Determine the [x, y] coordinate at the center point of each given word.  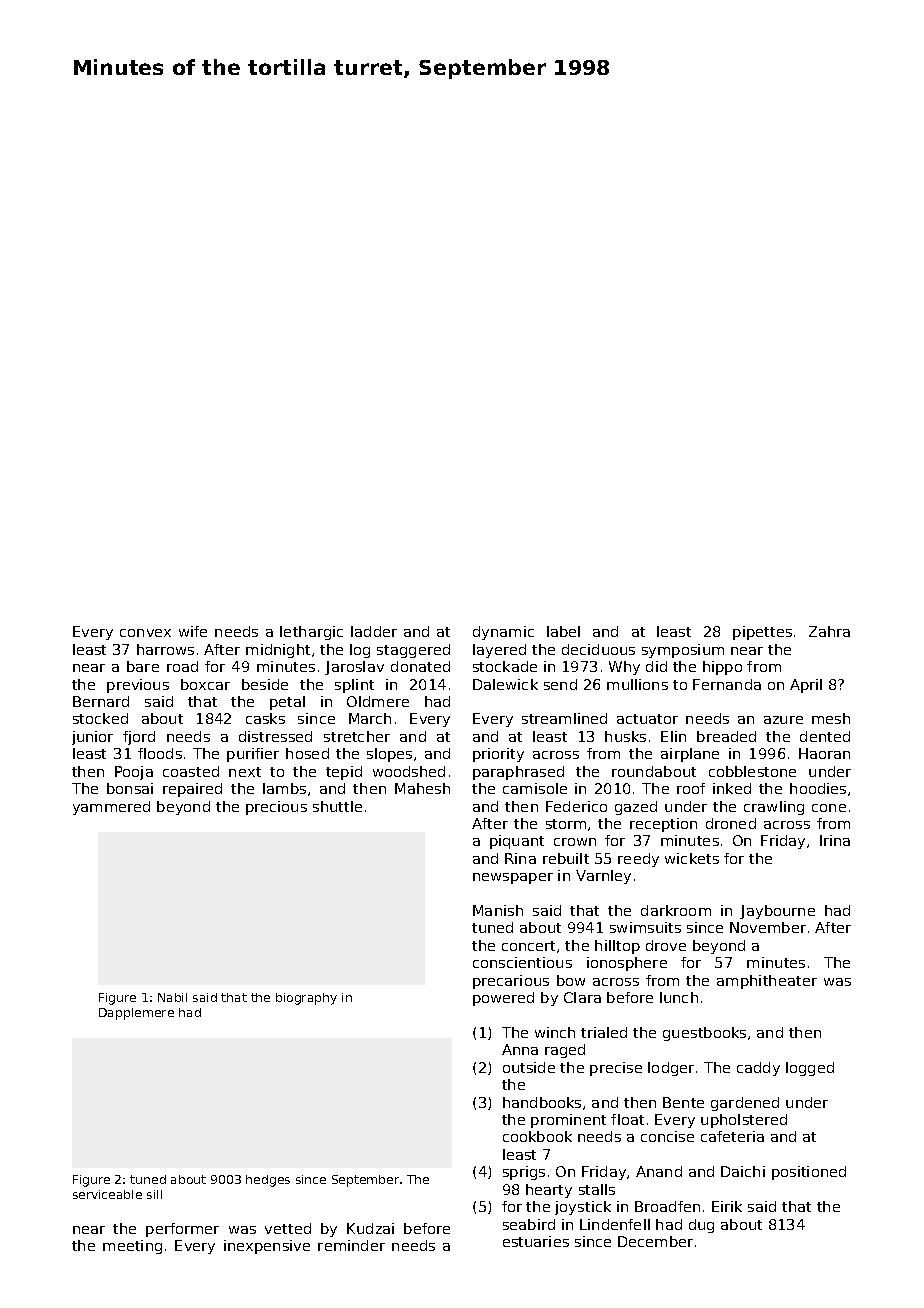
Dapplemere [136, 1014]
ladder [374, 631]
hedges [268, 1181]
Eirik [727, 1206]
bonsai [130, 788]
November [768, 927]
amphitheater [767, 982]
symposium [683, 651]
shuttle [337, 806]
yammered [111, 808]
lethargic [311, 633]
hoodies [818, 788]
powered [503, 999]
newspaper [513, 878]
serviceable [107, 1194]
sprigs [524, 1173]
